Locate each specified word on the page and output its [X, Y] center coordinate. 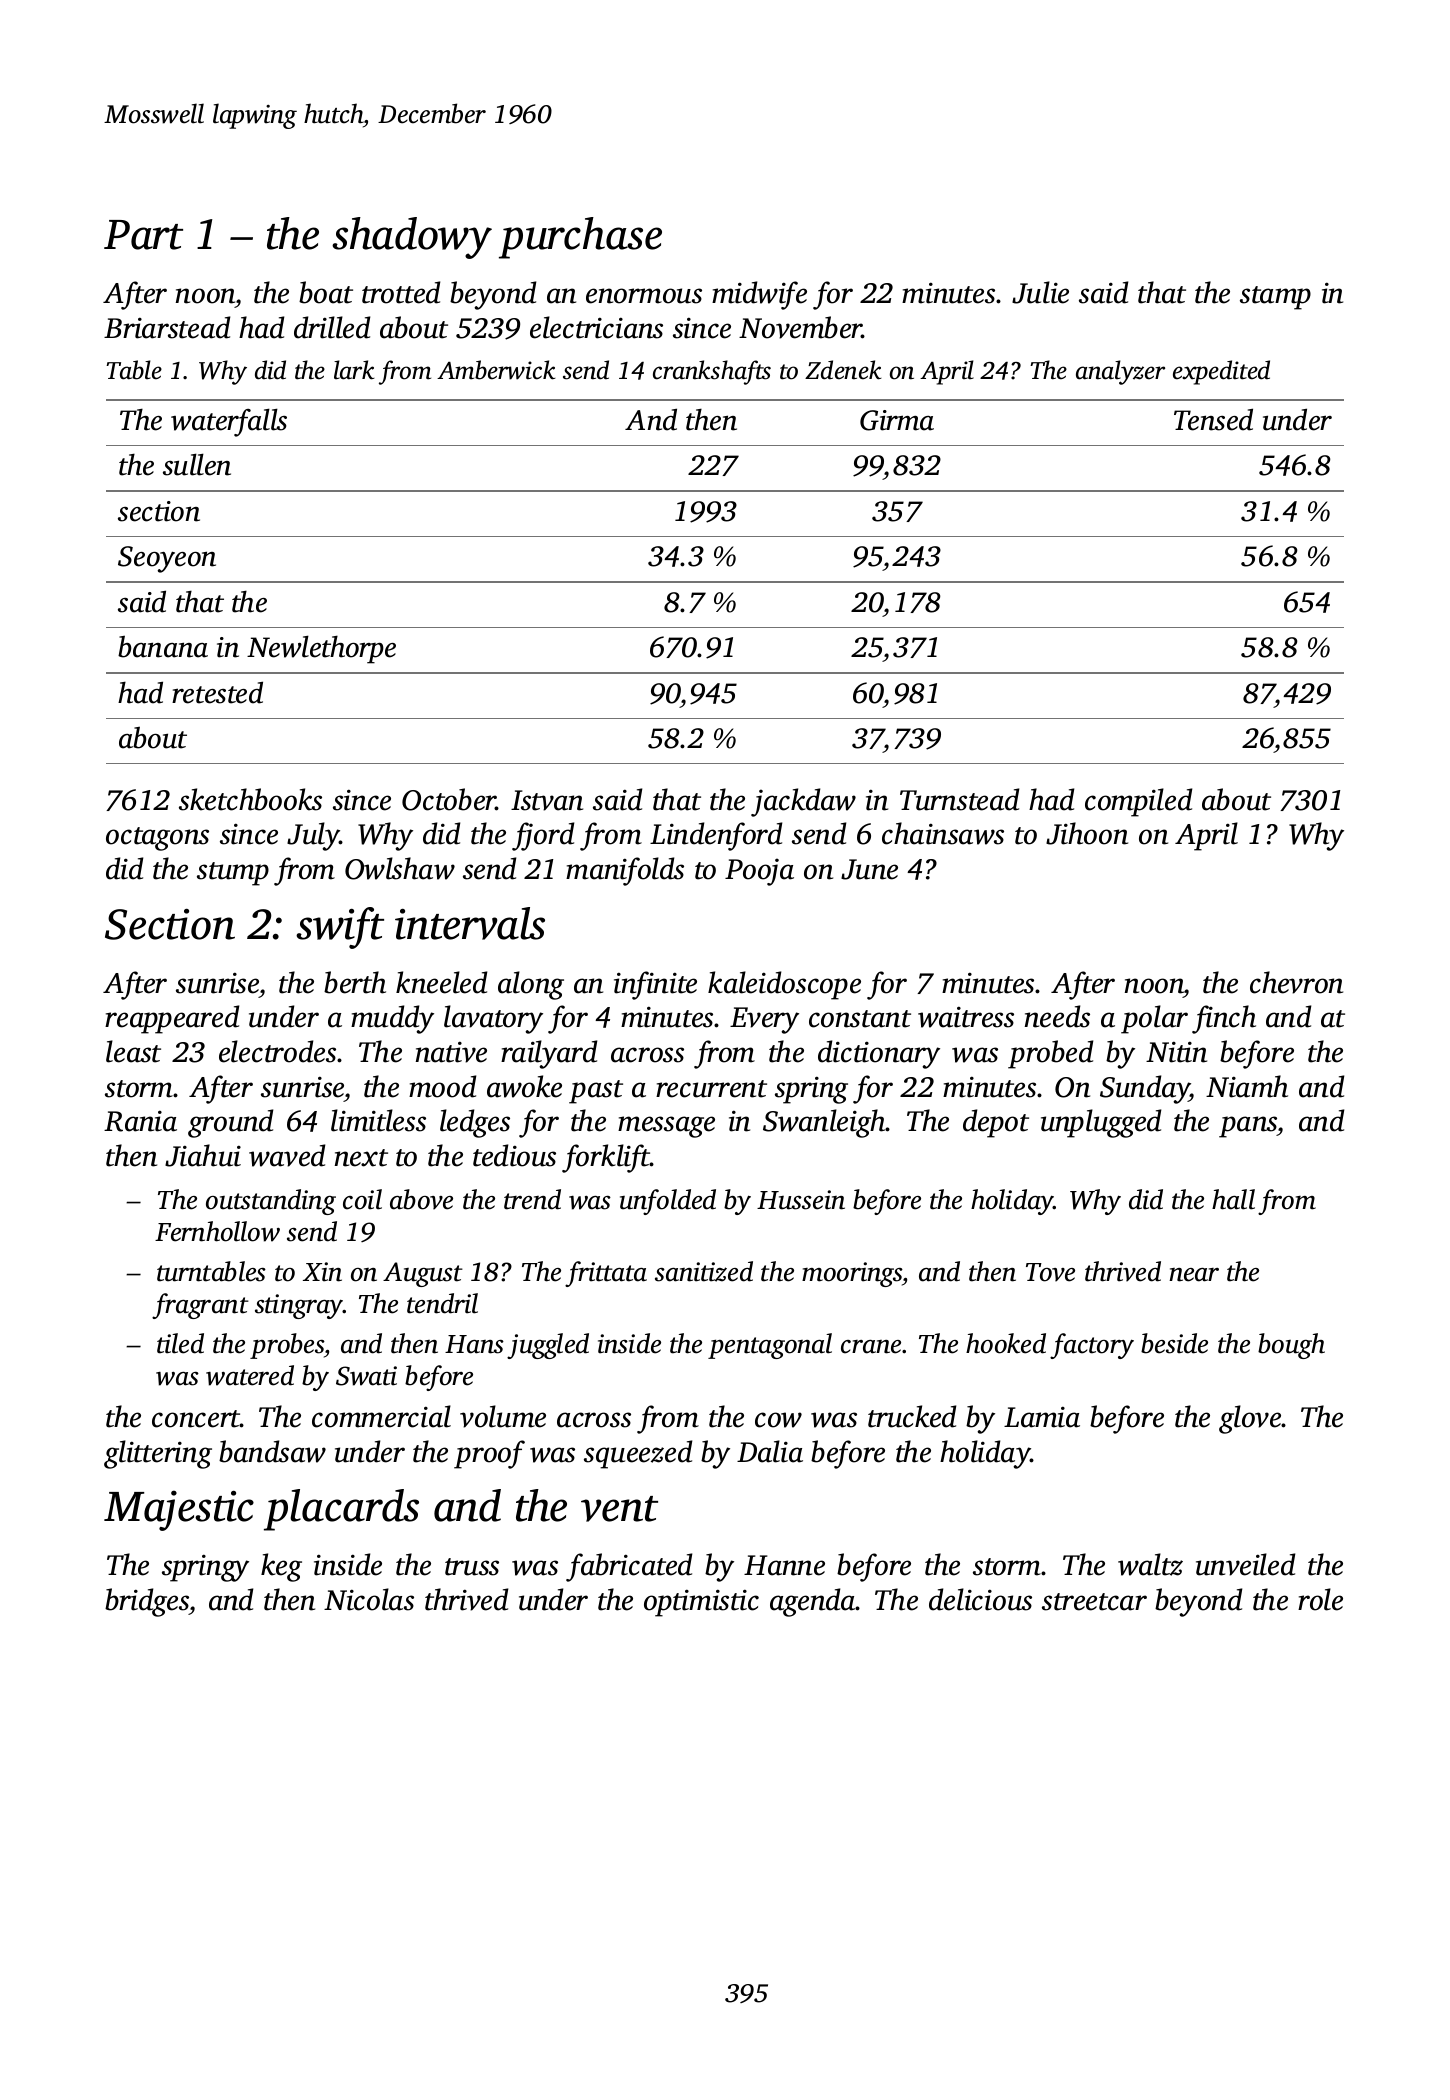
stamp [1275, 298]
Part [143, 235]
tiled [180, 1343]
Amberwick [496, 370]
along [531, 985]
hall [1233, 1199]
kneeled [441, 982]
